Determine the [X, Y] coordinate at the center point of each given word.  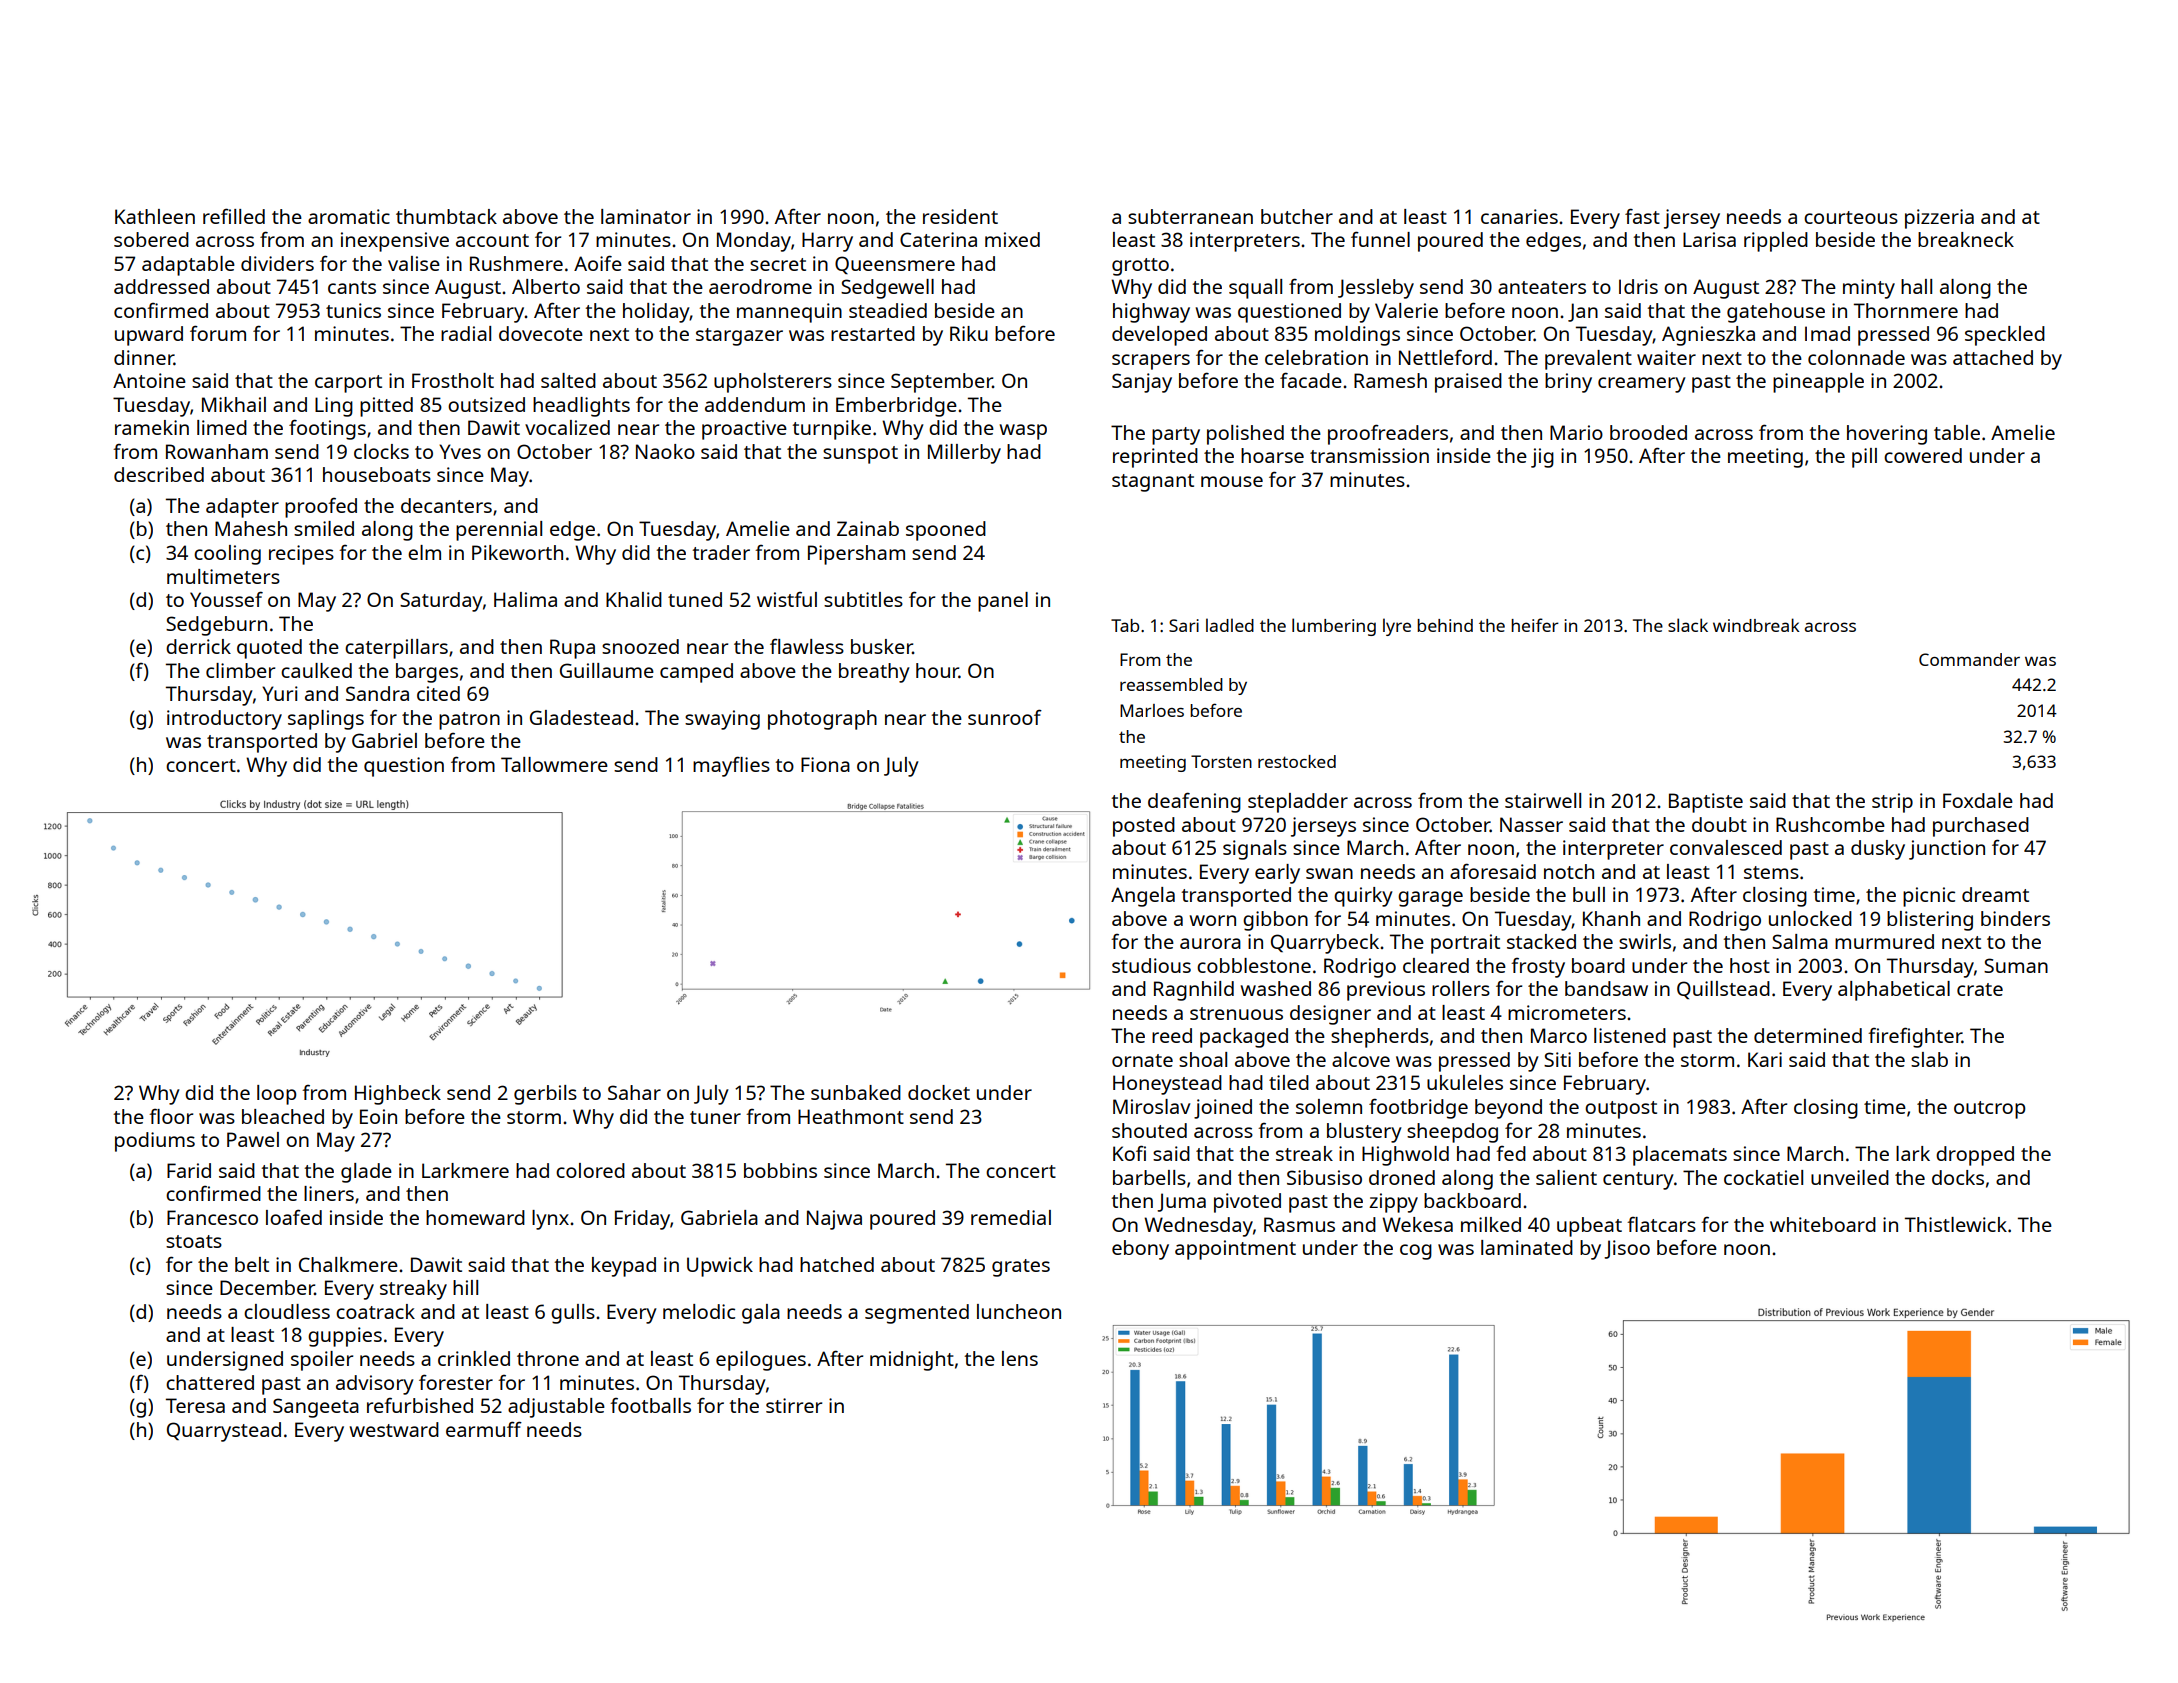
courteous [1851, 217]
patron [469, 721]
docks [1958, 1177]
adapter [242, 508]
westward [394, 1429]
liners [329, 1193]
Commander [1969, 659]
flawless [807, 646]
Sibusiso [1324, 1177]
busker [882, 646]
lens [1020, 1358]
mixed [1012, 239]
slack [1688, 625]
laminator [646, 216]
